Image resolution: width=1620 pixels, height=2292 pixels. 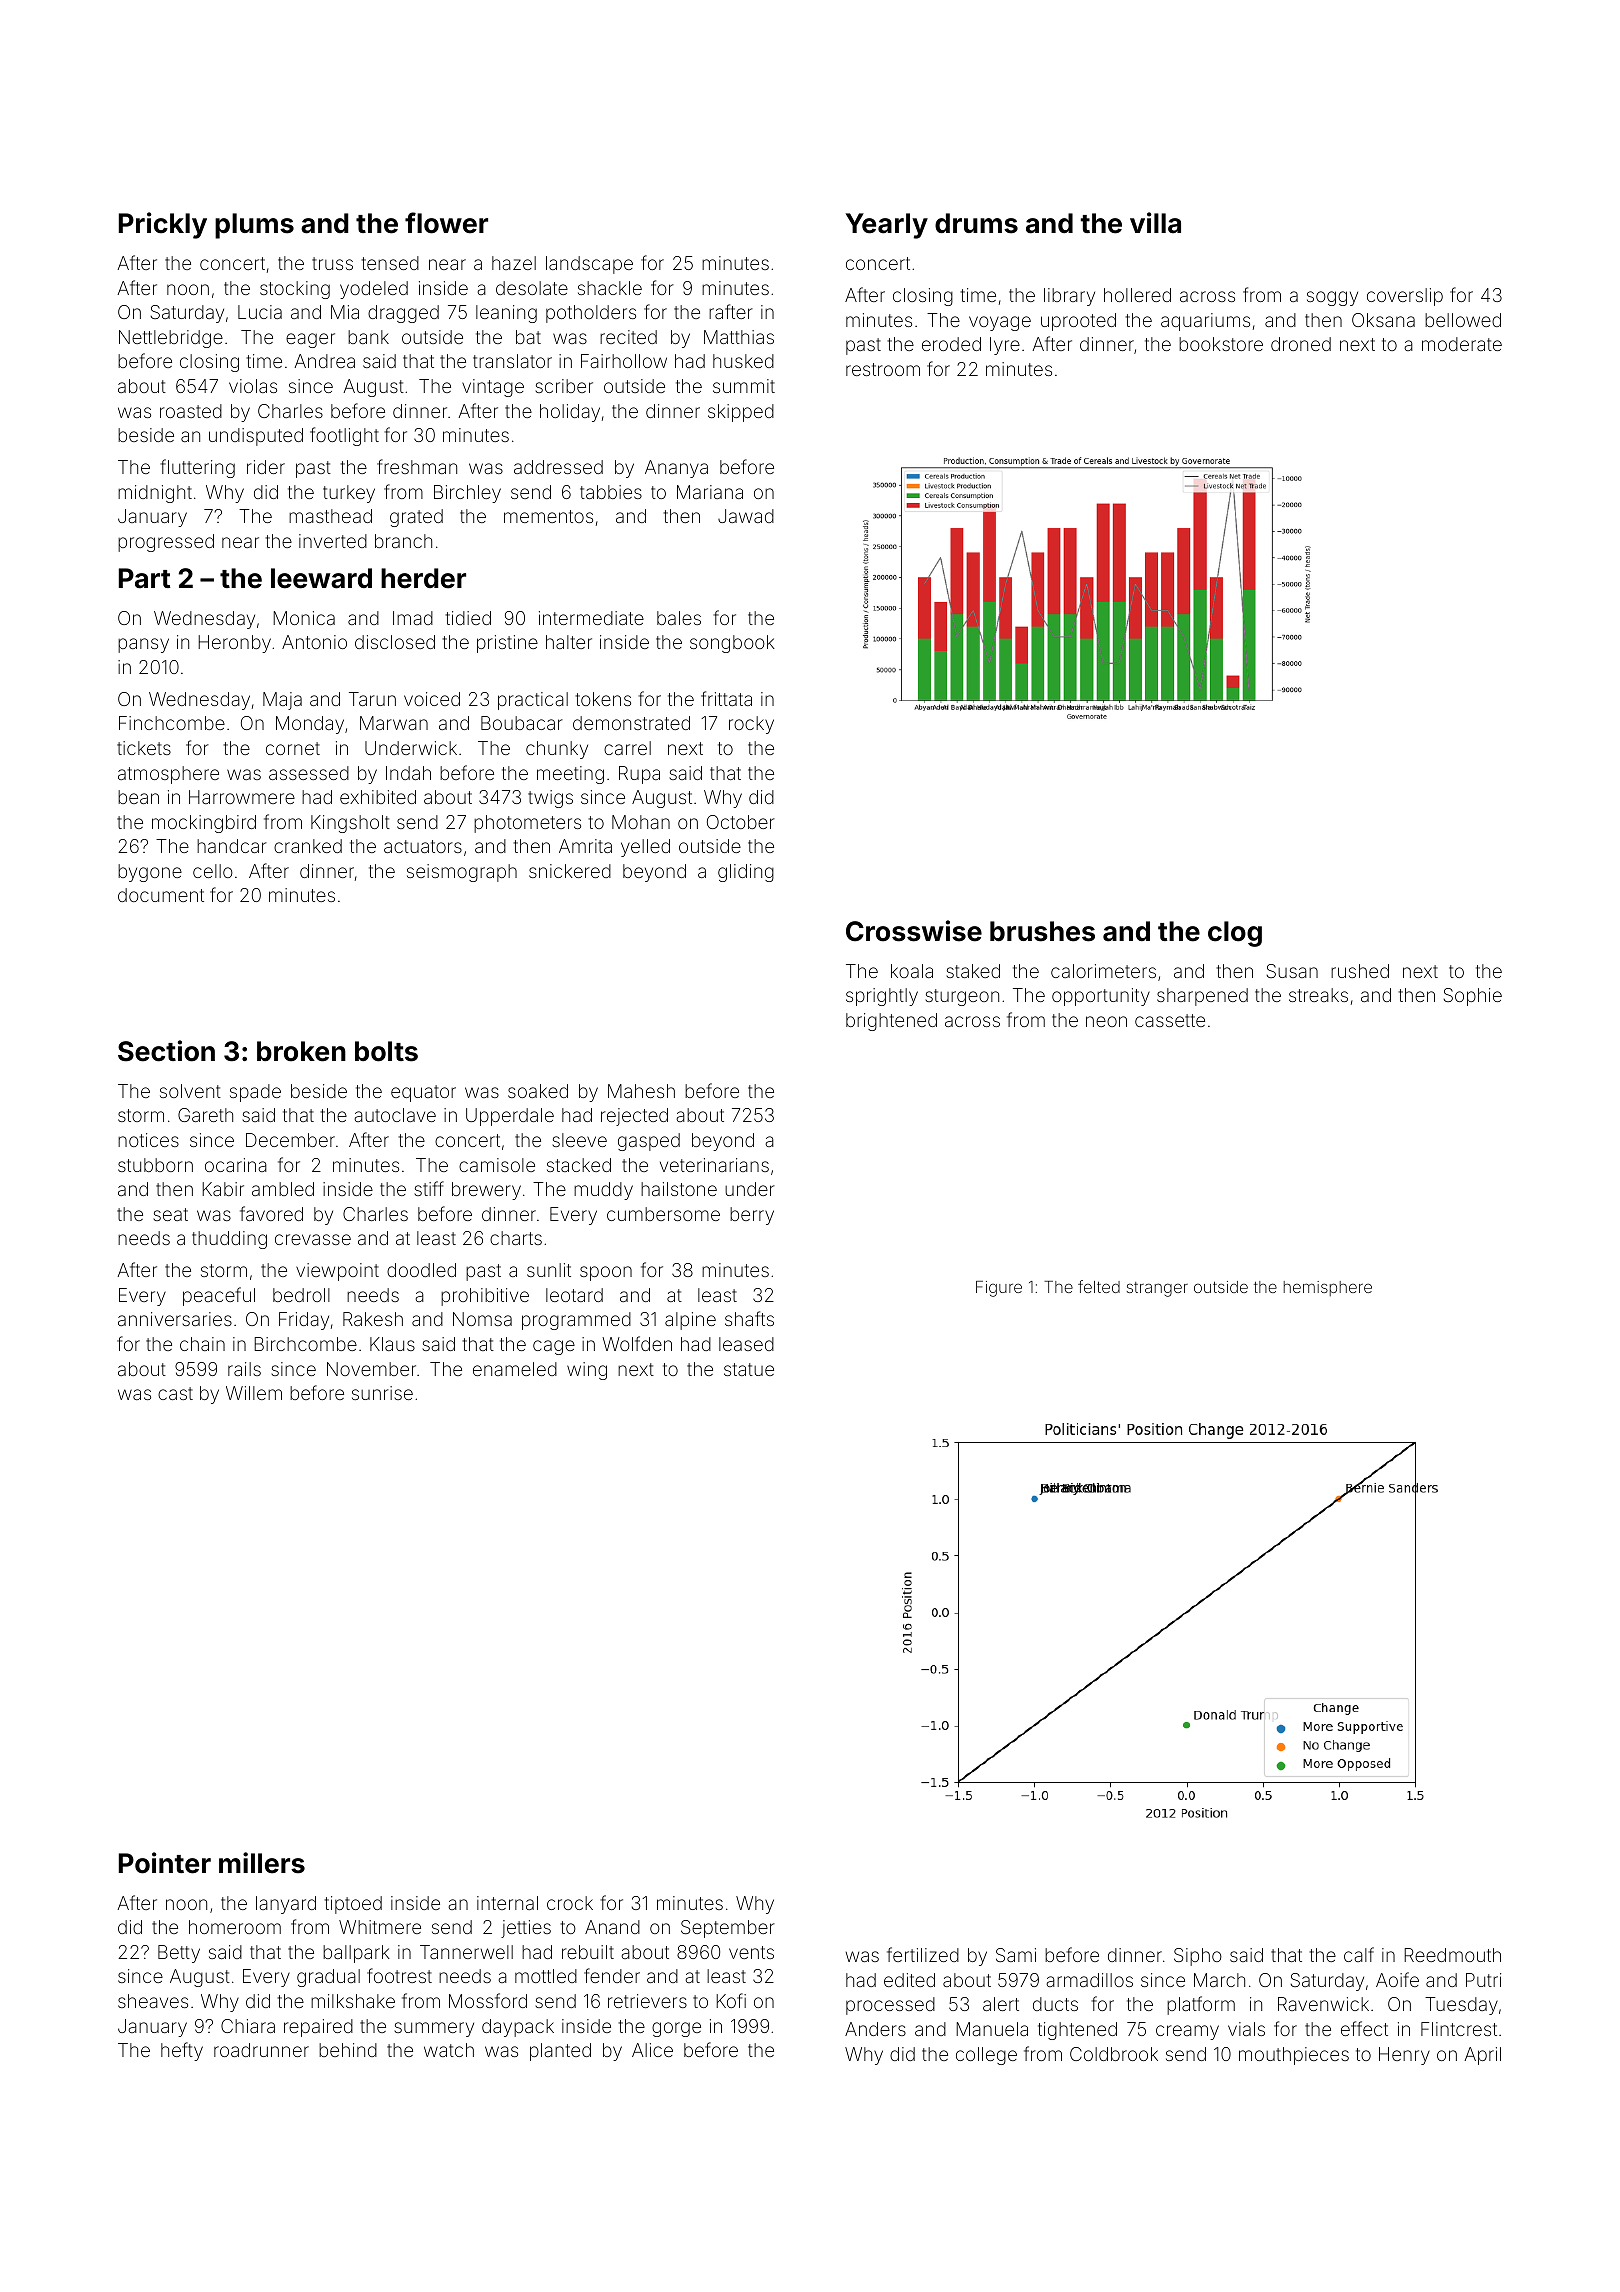 What do you see at coordinates (522, 723) in the image?
I see `Boubacar` at bounding box center [522, 723].
